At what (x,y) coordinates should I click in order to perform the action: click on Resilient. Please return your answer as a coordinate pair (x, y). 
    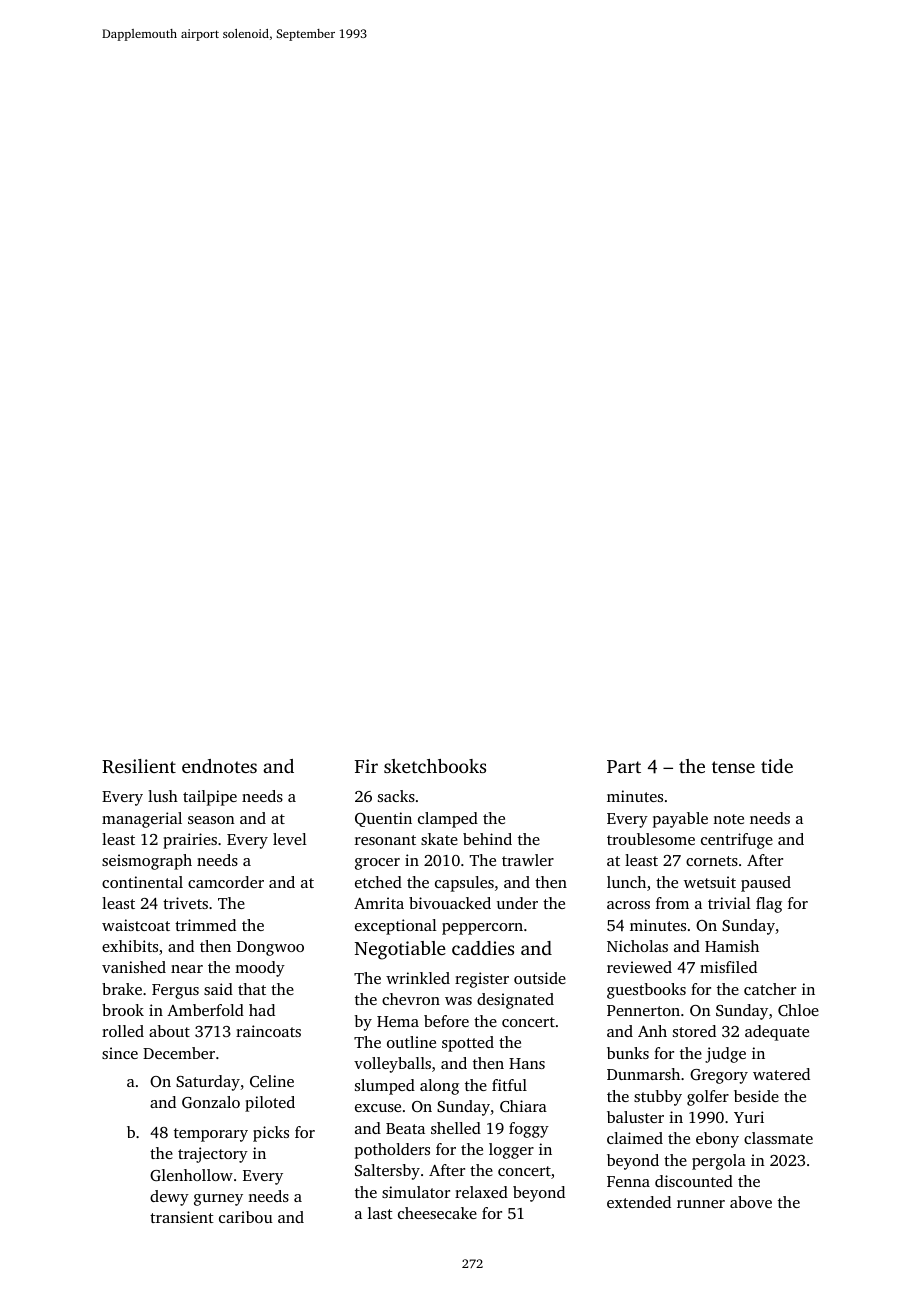
    Looking at the image, I should click on (139, 766).
